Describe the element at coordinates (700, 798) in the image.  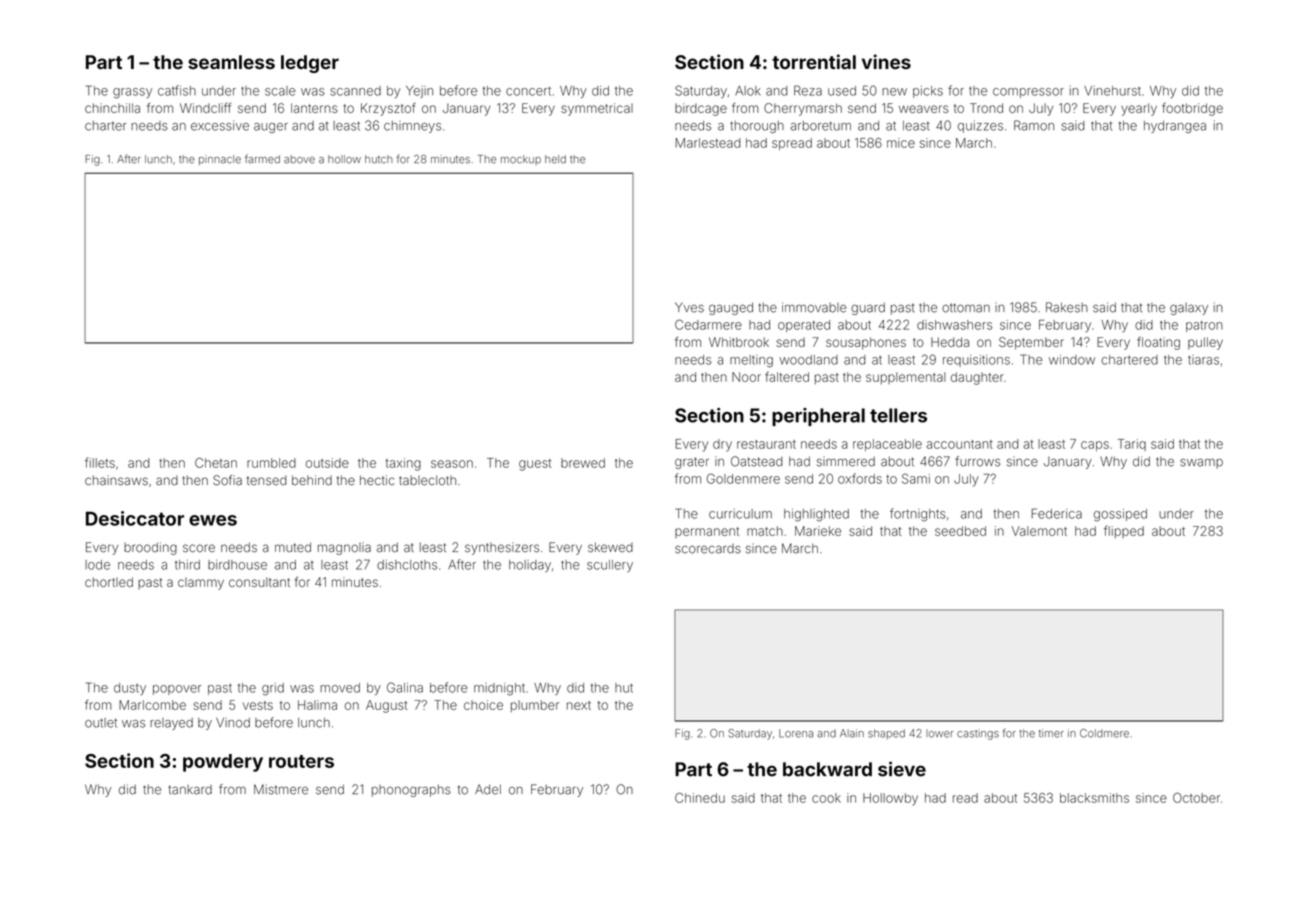
I see `Chinedu` at that location.
